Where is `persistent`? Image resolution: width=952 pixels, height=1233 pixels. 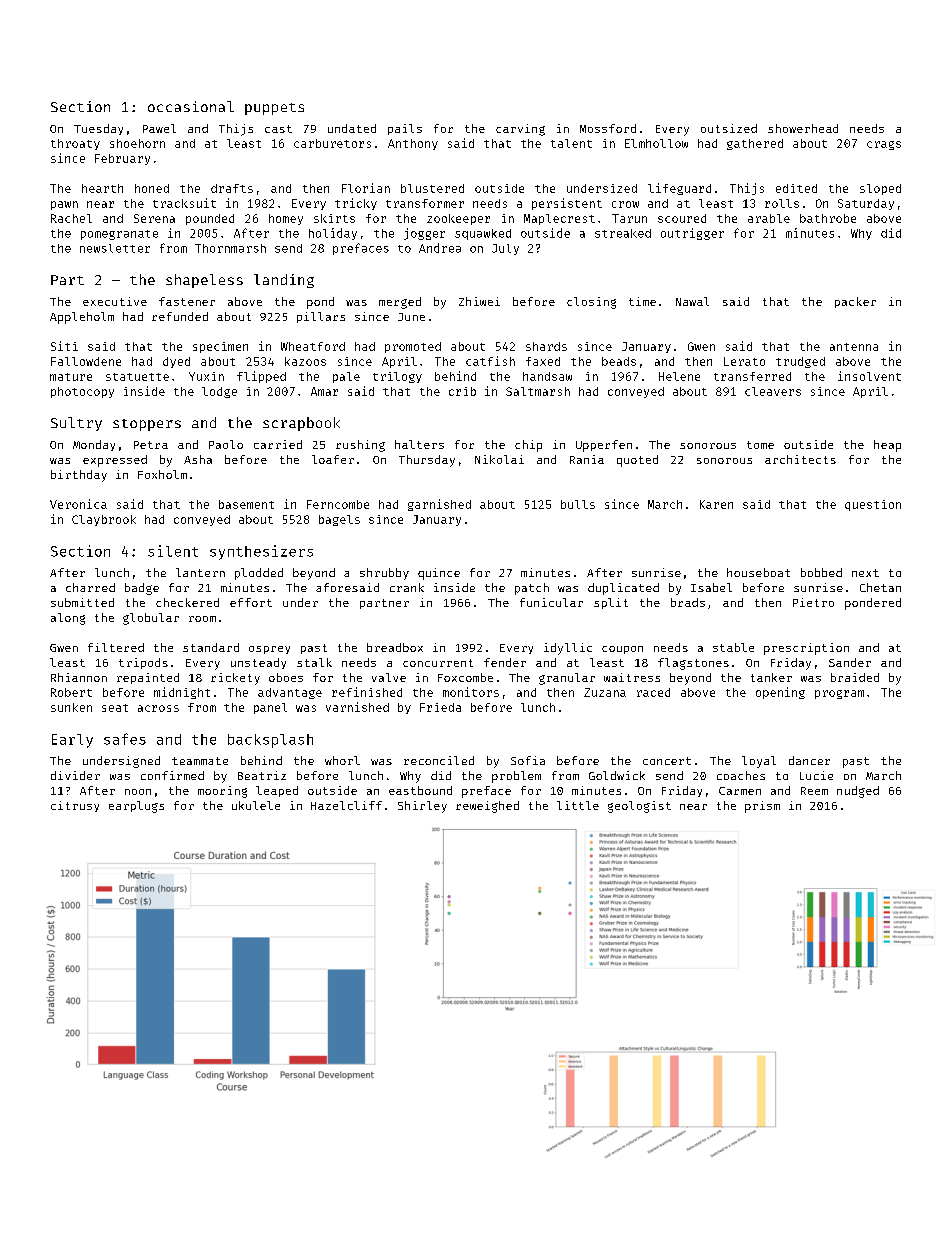
persistent is located at coordinates (567, 204).
